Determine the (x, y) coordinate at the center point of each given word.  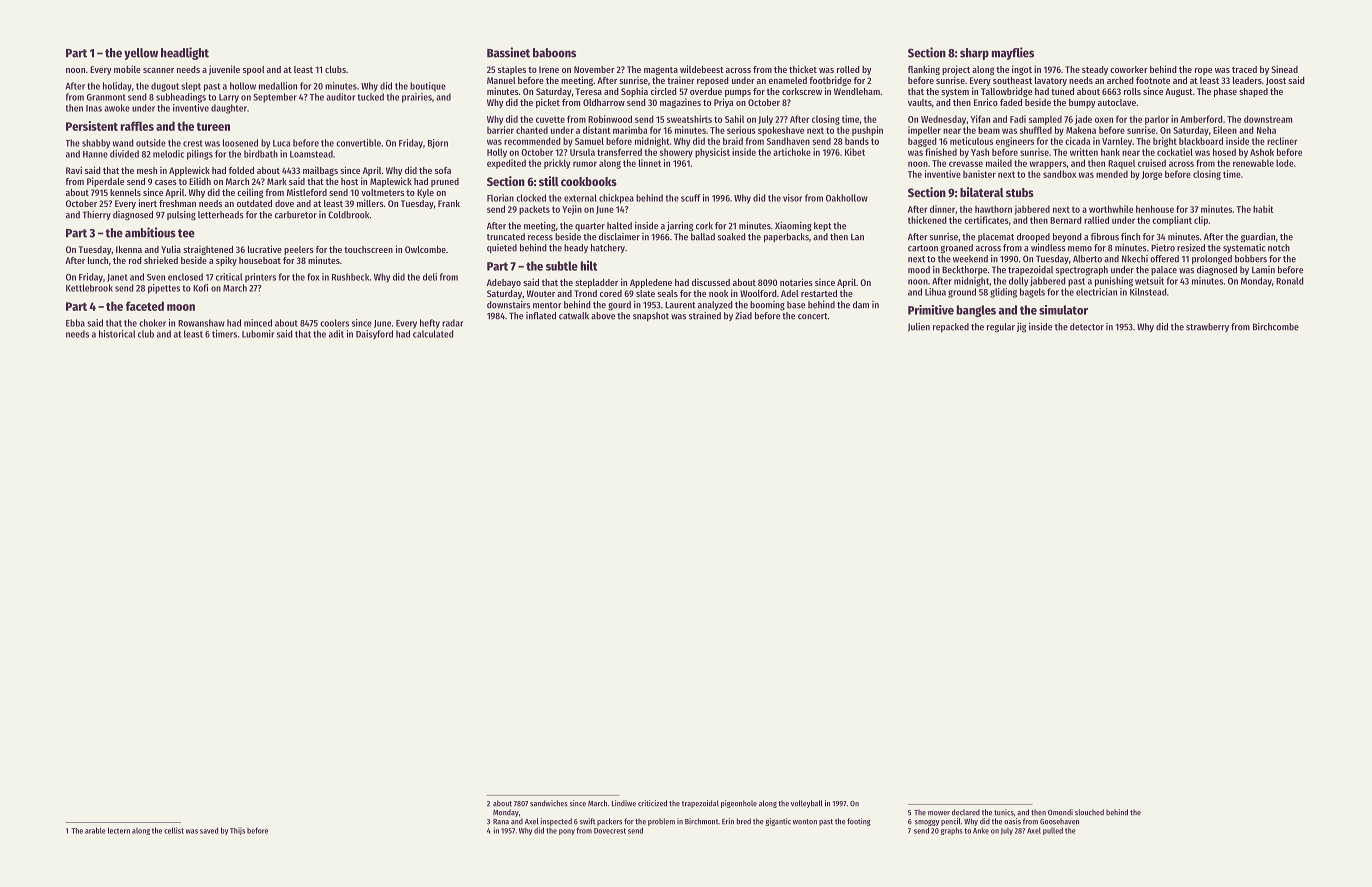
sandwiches (549, 803)
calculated (433, 334)
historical (117, 334)
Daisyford (374, 335)
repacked (951, 327)
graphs (952, 831)
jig (1021, 328)
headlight (185, 53)
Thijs (237, 831)
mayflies (1013, 53)
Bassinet (508, 52)
